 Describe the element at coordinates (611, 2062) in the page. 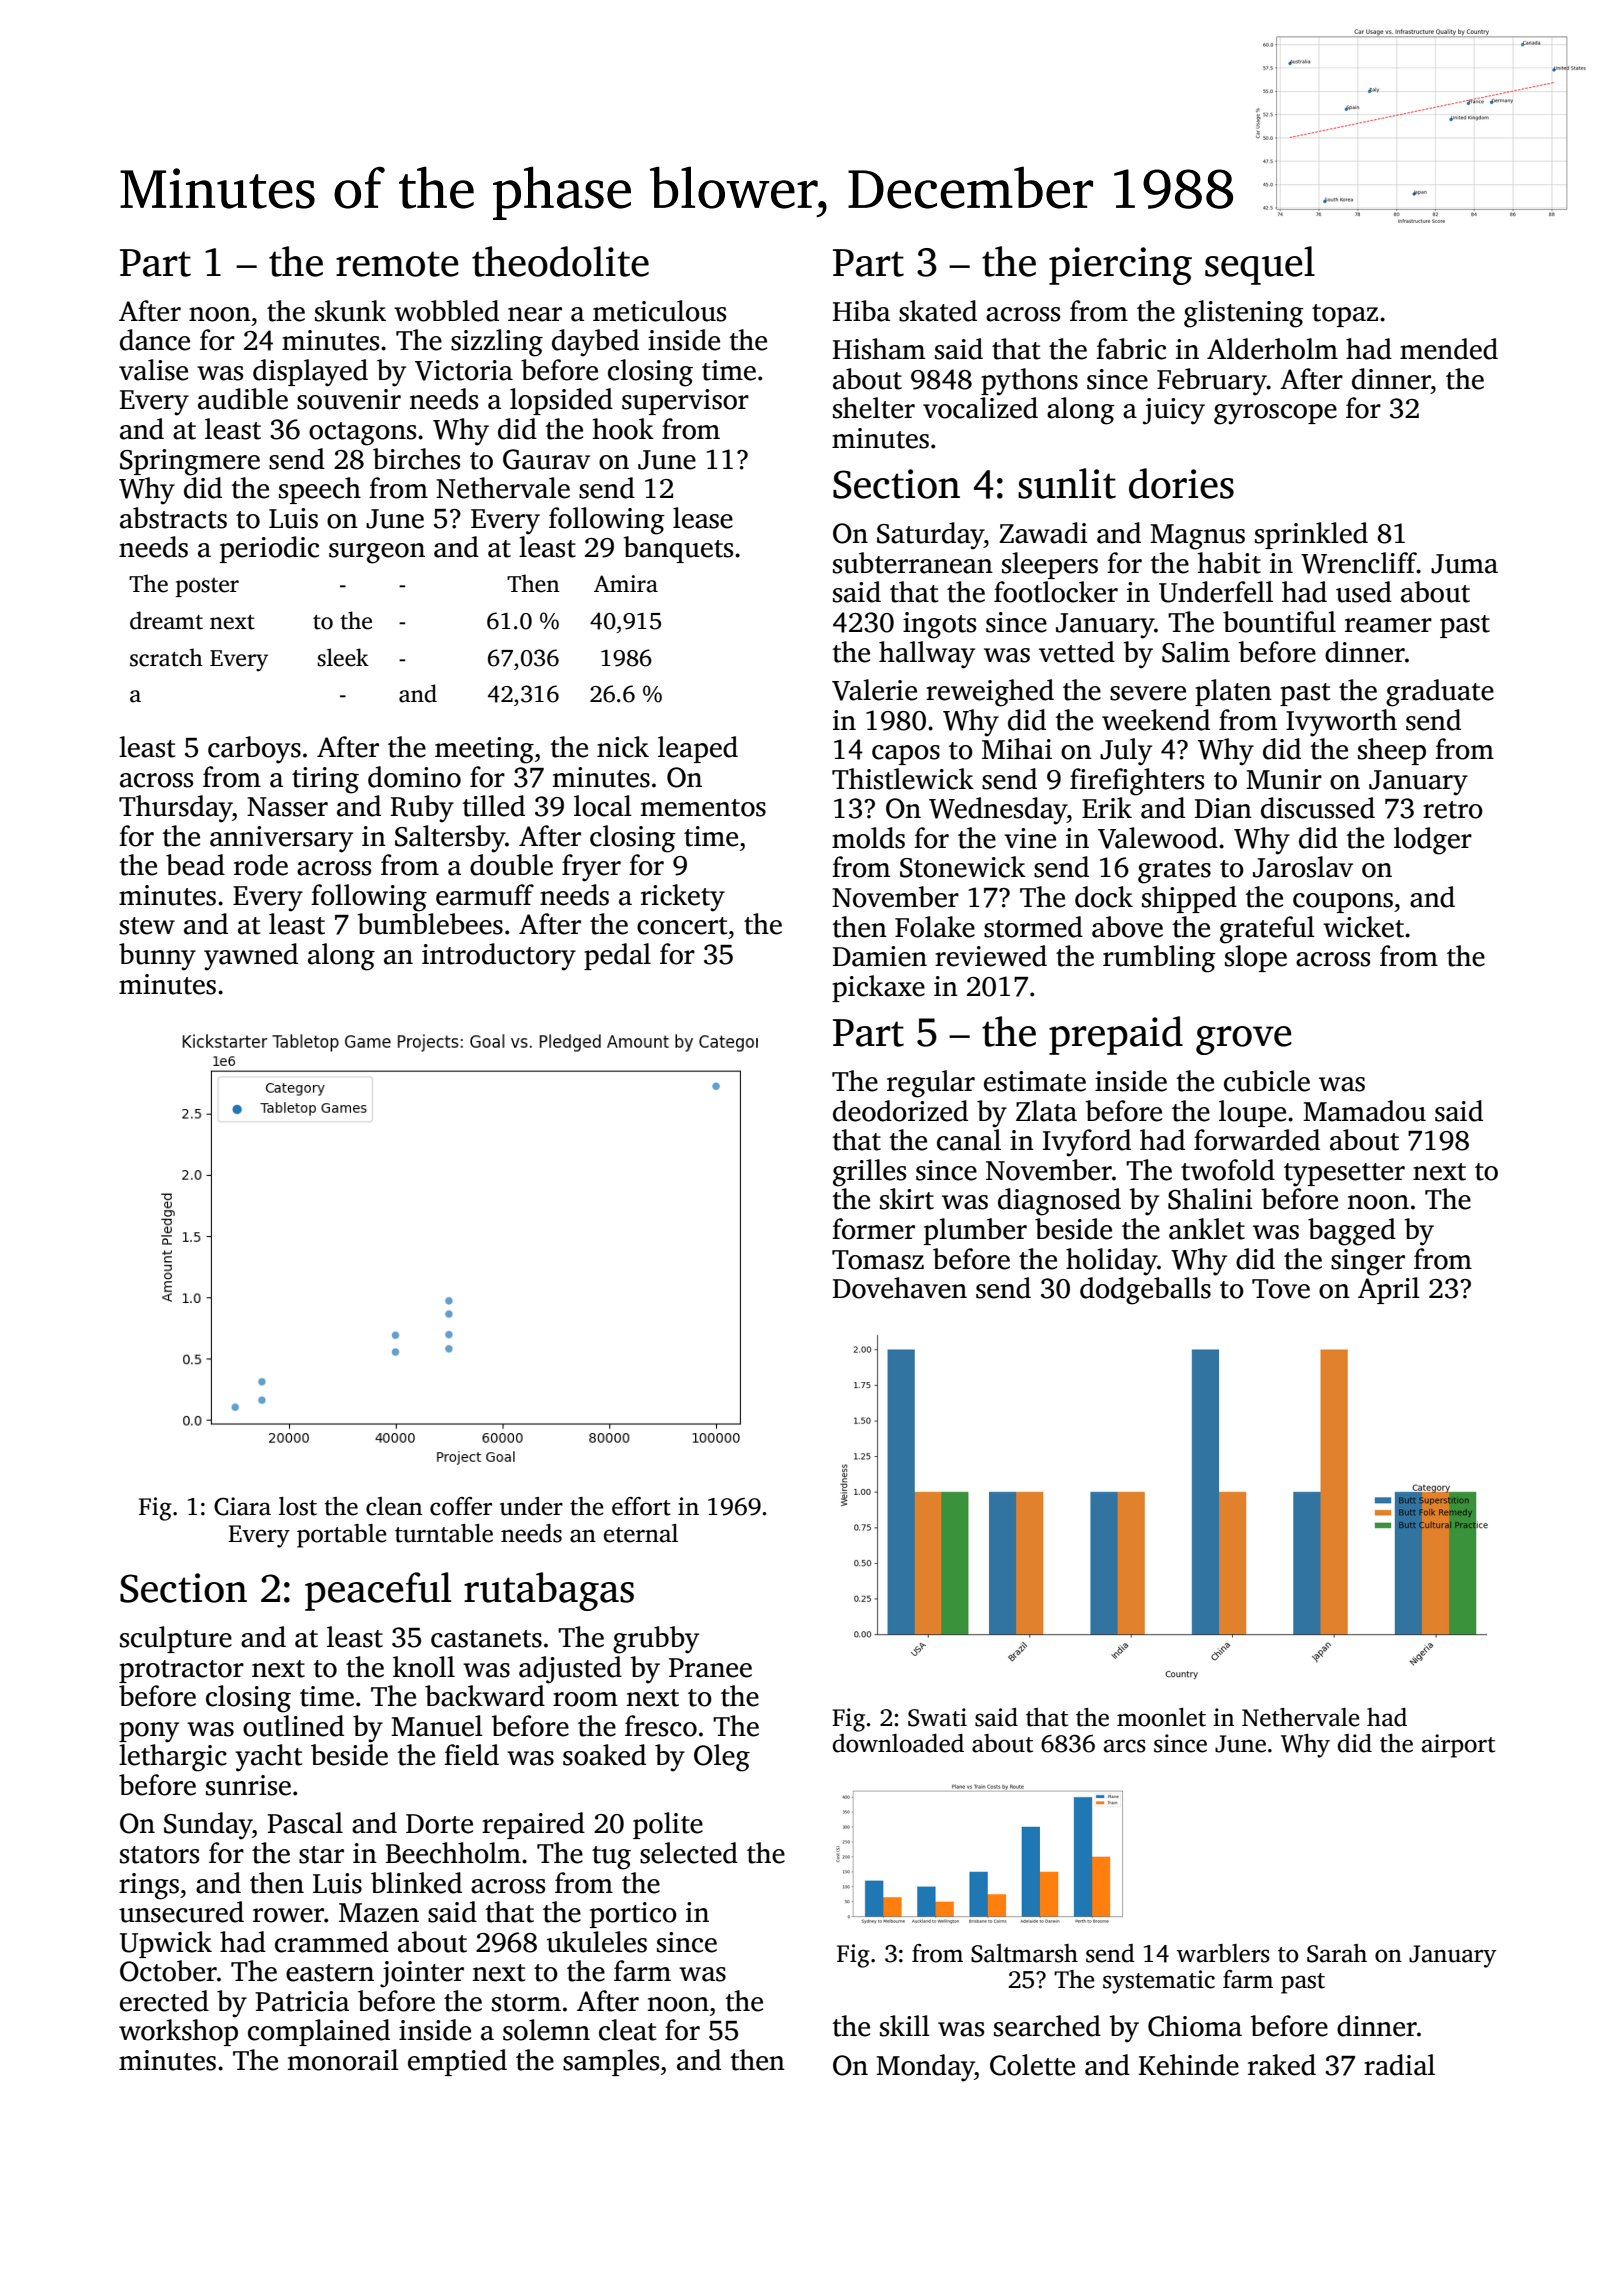

I see `samples` at that location.
